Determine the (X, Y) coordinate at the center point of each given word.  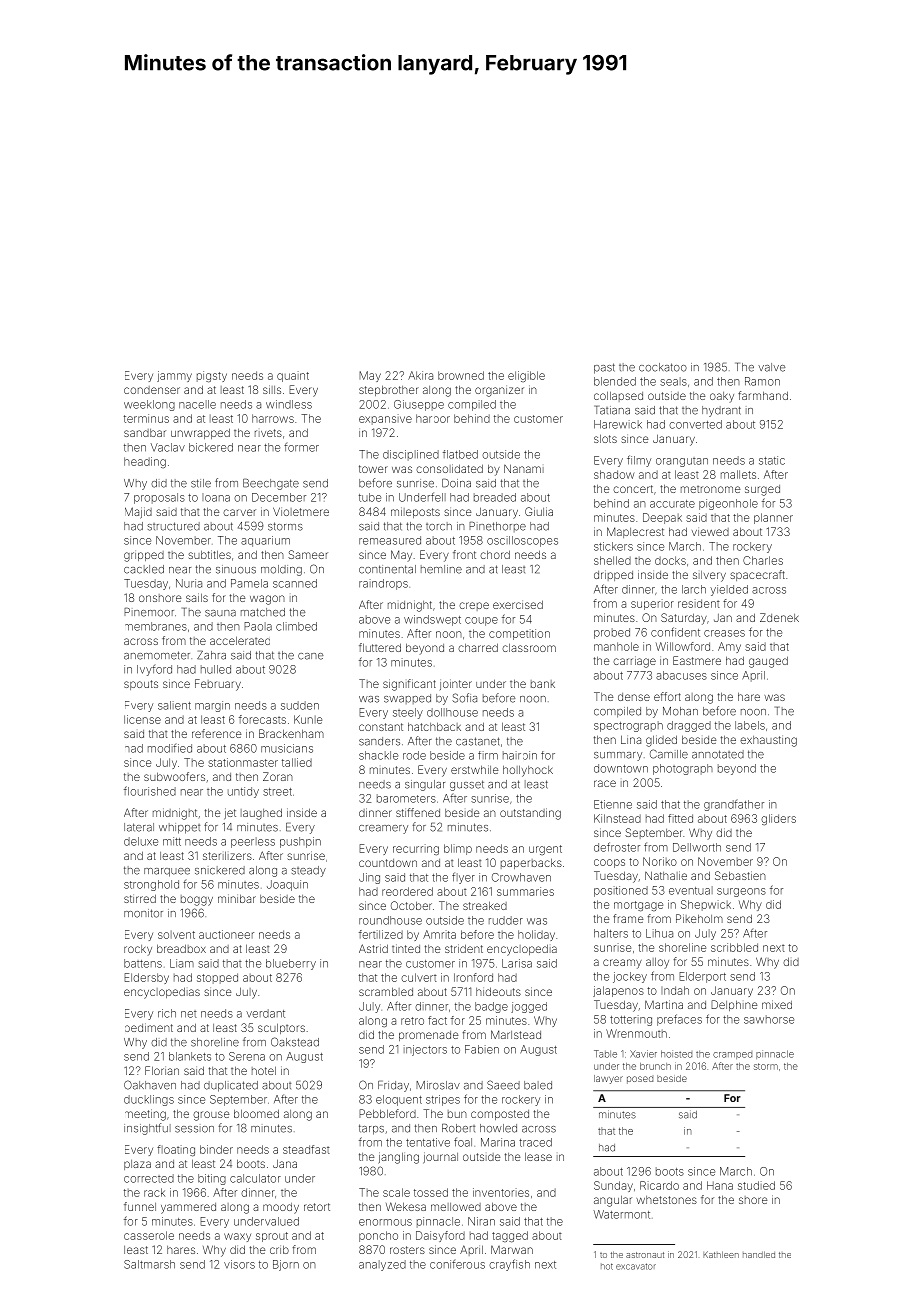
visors (239, 1264)
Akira (420, 375)
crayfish (509, 1265)
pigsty (212, 377)
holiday (536, 935)
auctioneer (226, 934)
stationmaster (243, 762)
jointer (456, 684)
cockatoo (663, 367)
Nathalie (666, 875)
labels (750, 725)
